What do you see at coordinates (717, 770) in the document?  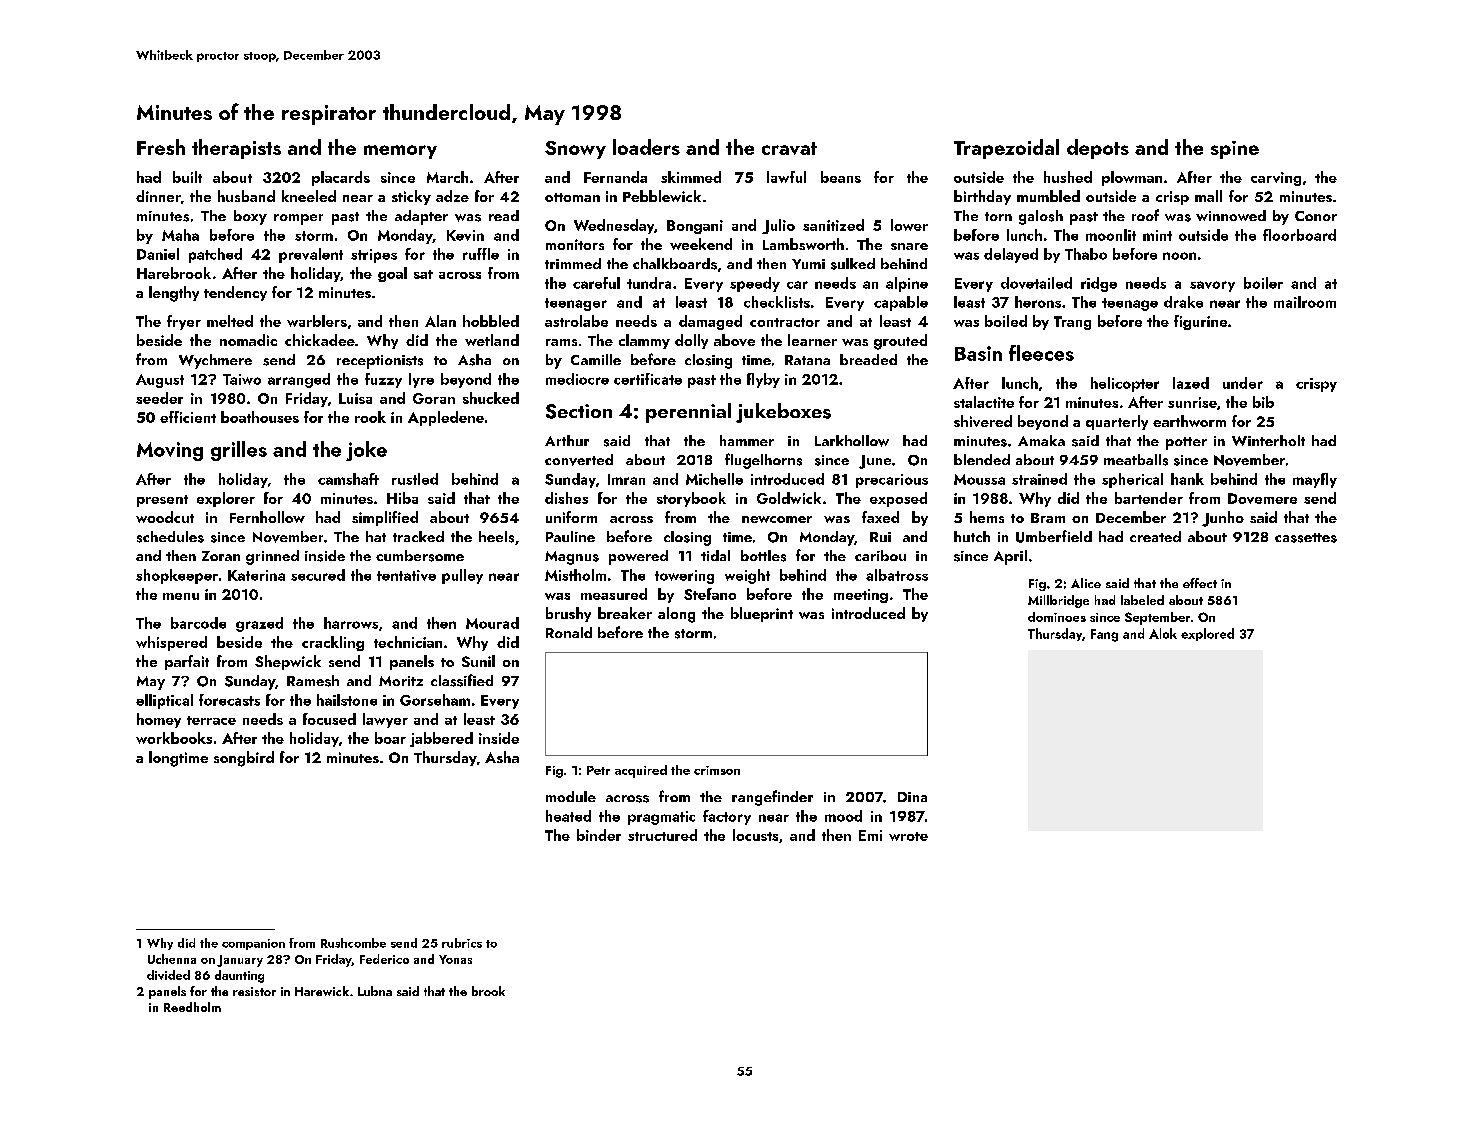 I see `crimson` at bounding box center [717, 770].
